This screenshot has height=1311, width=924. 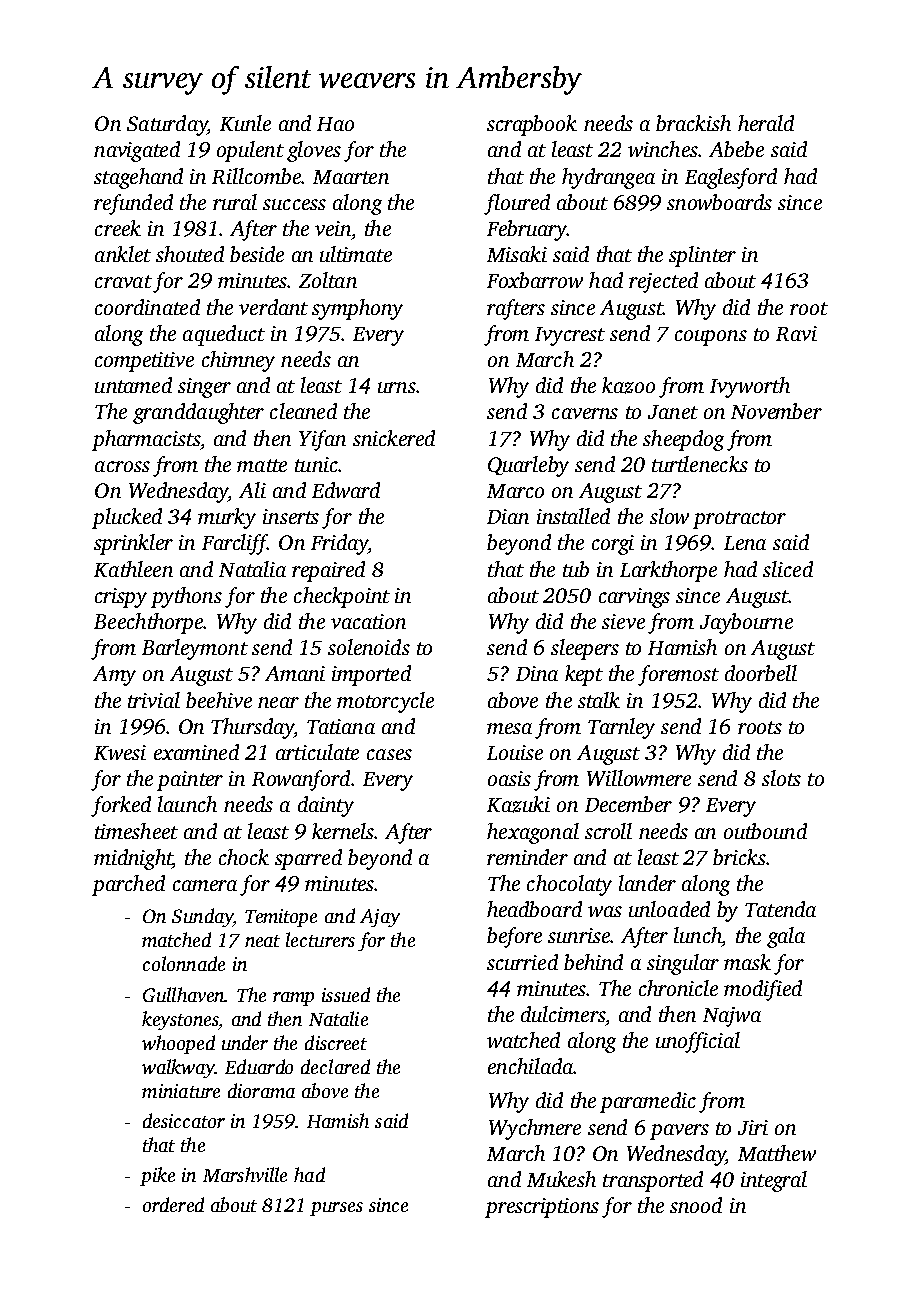 I want to click on sprinkler, so click(x=133, y=544).
